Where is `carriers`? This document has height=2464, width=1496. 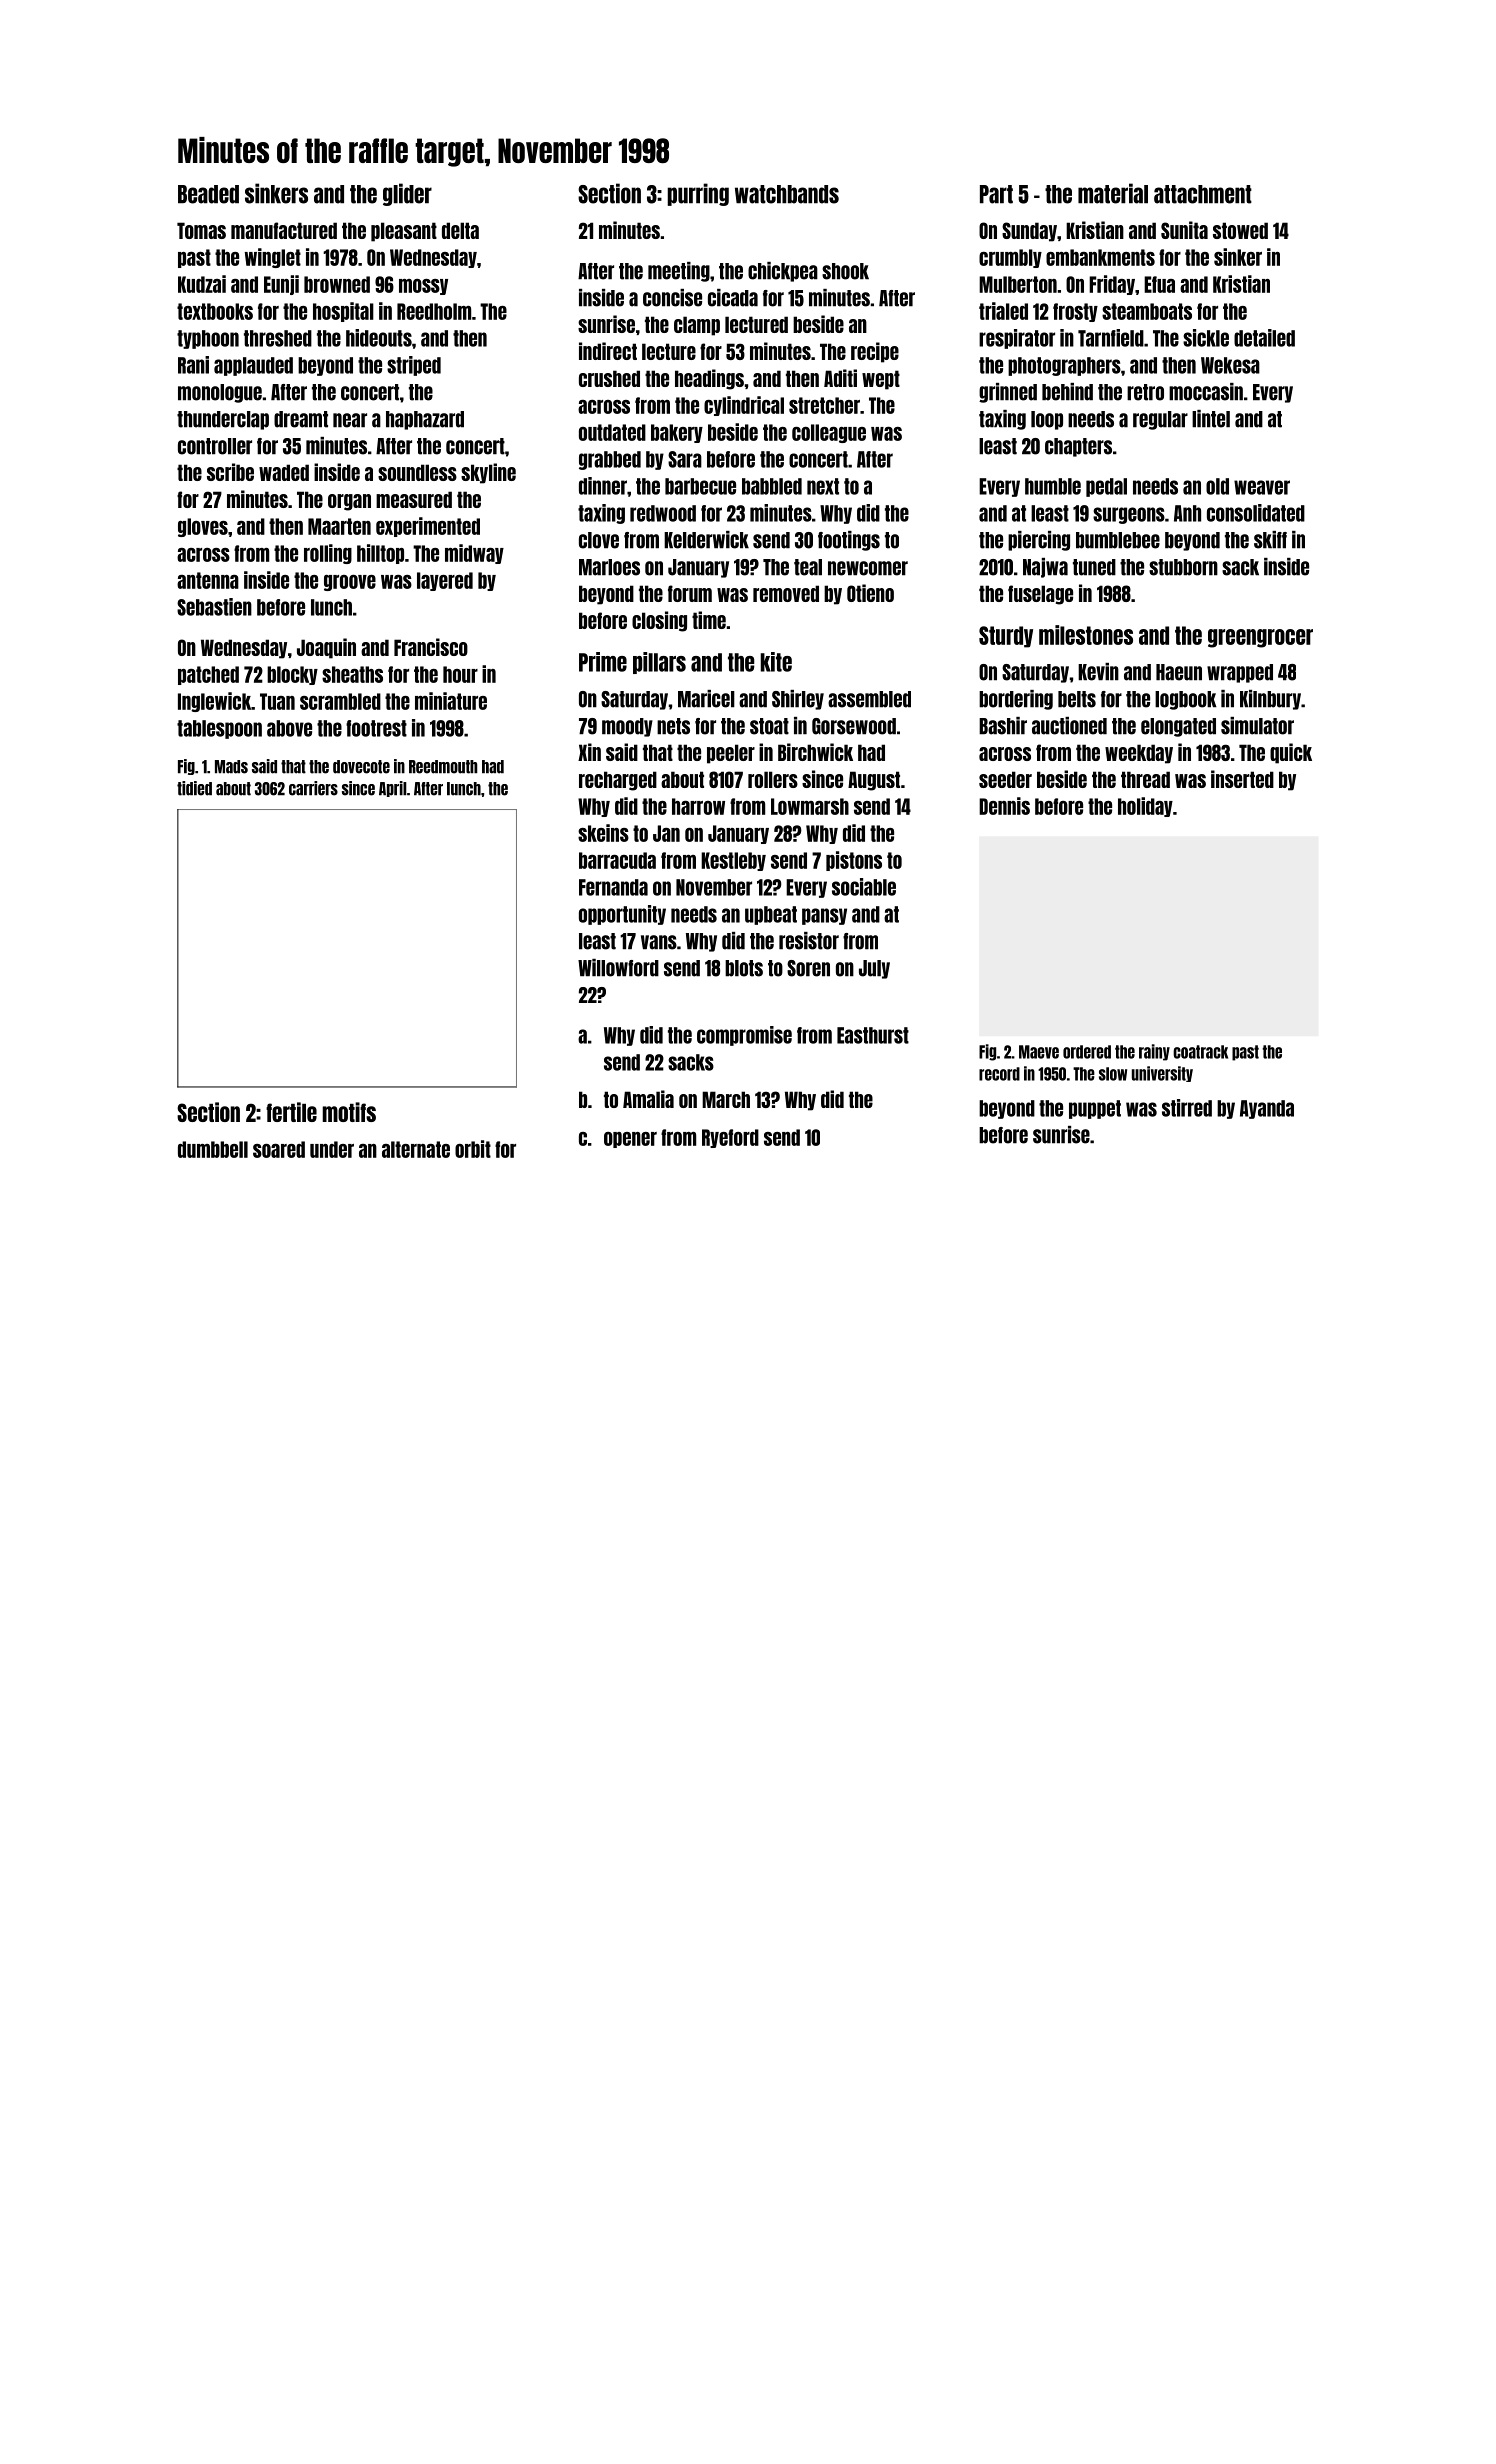
carriers is located at coordinates (313, 788).
